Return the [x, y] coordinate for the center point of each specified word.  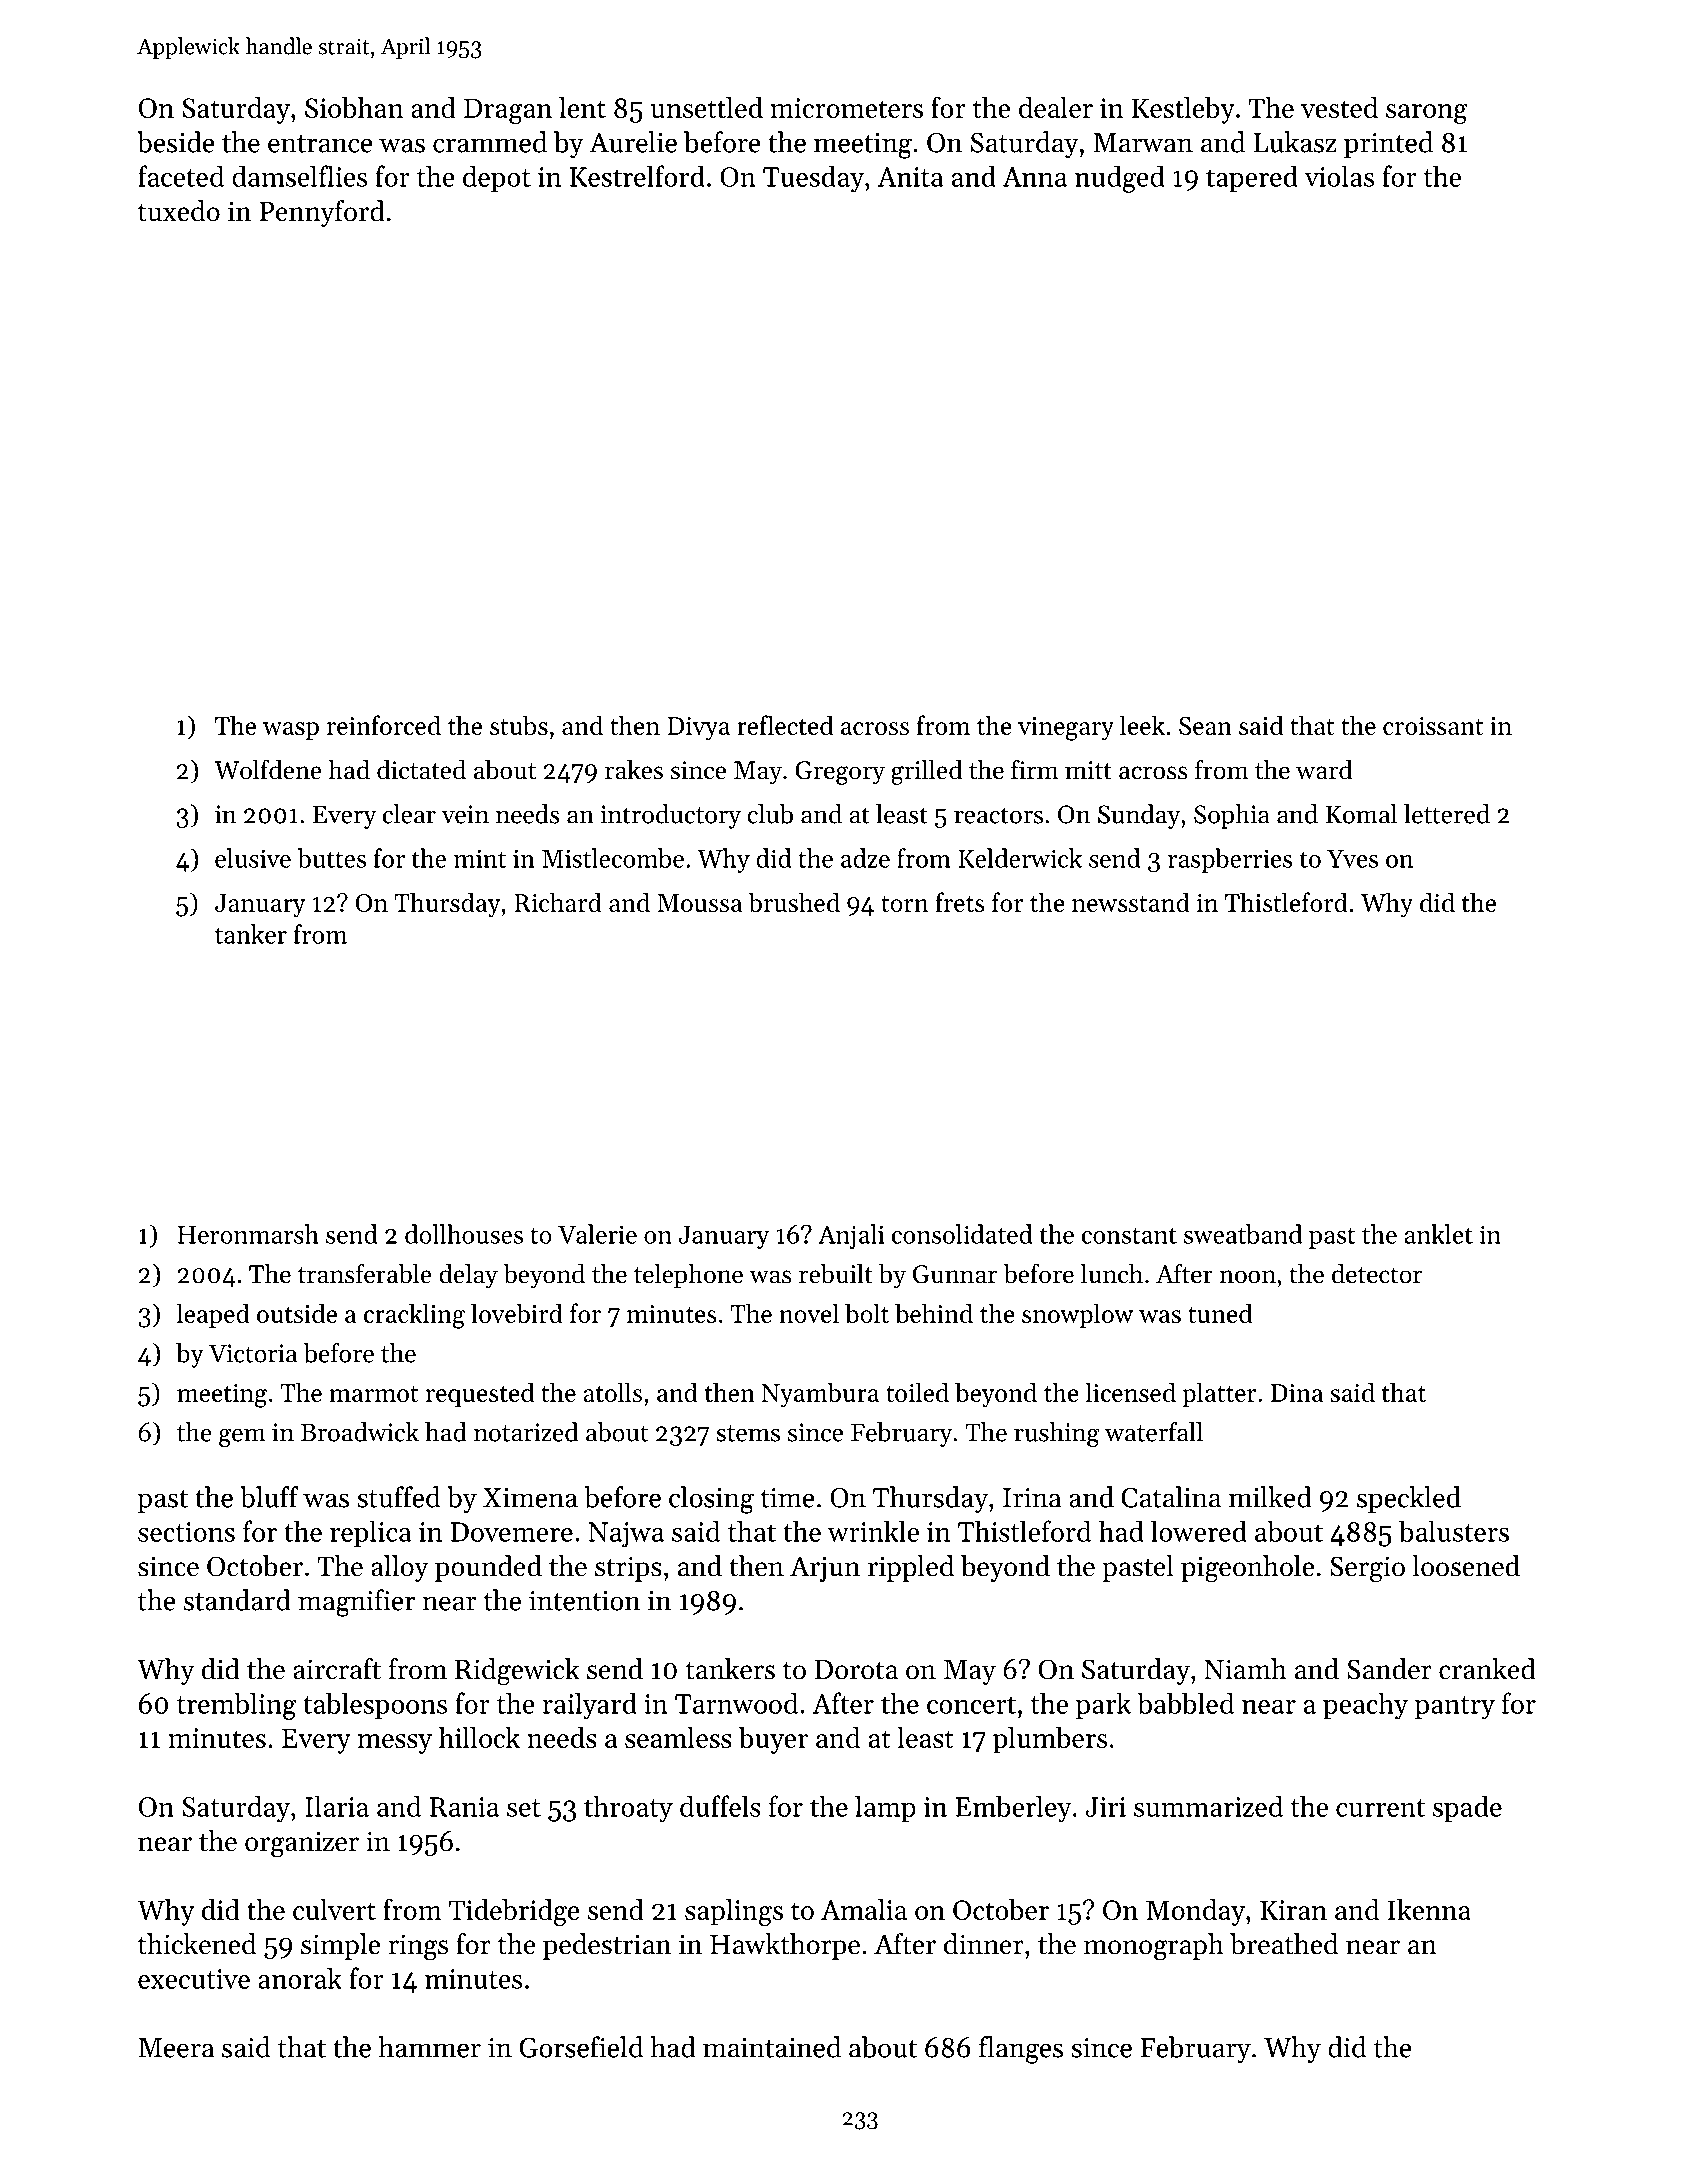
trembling [237, 1706]
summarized [1208, 1806]
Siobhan [354, 107]
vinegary [1066, 729]
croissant [1433, 726]
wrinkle [873, 1531]
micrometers [846, 108]
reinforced [384, 725]
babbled [1185, 1703]
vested [1339, 107]
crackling [414, 1316]
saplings [734, 1912]
